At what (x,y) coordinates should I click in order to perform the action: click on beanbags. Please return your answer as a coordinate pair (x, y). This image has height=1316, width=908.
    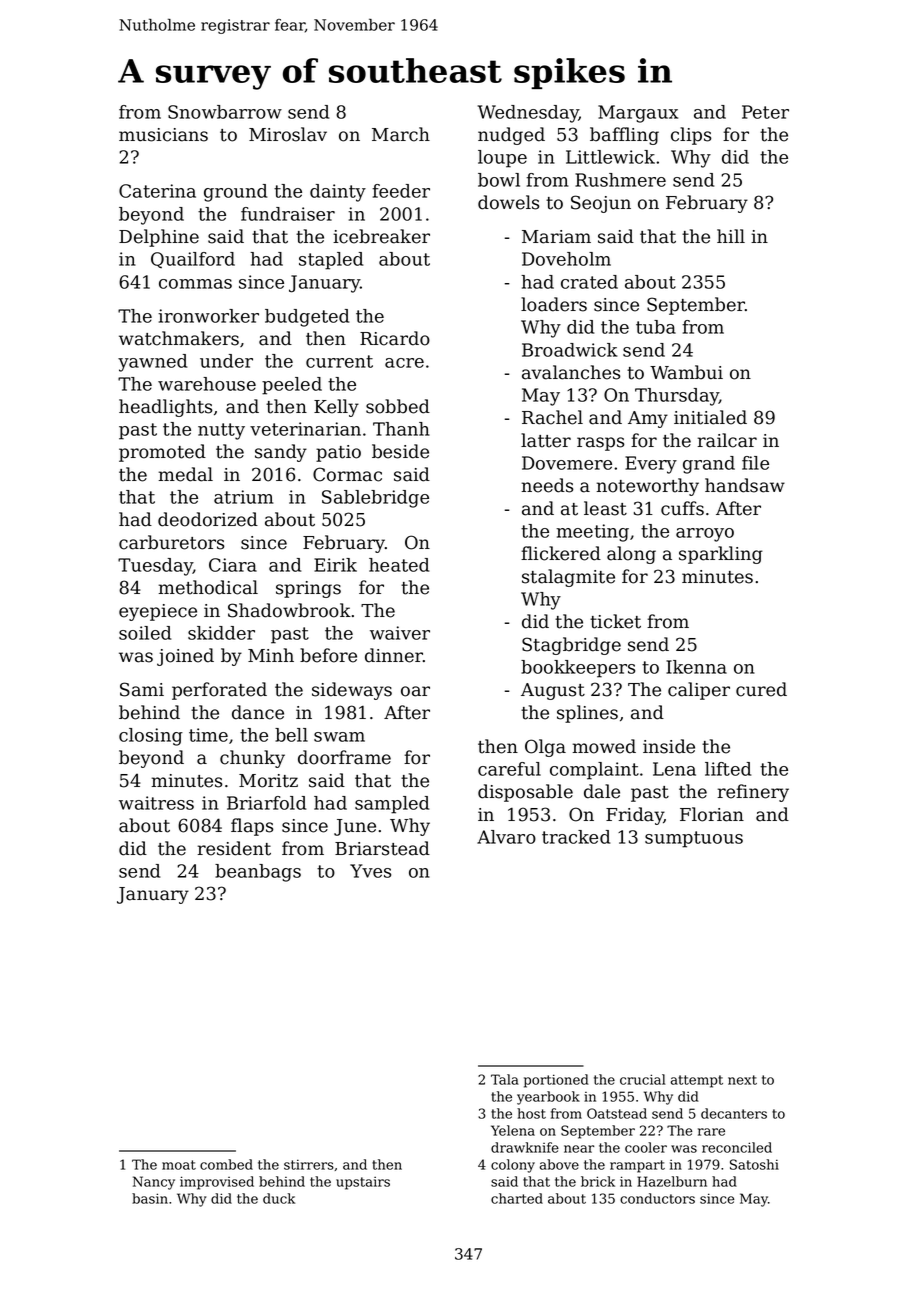
    Looking at the image, I should click on (258, 873).
